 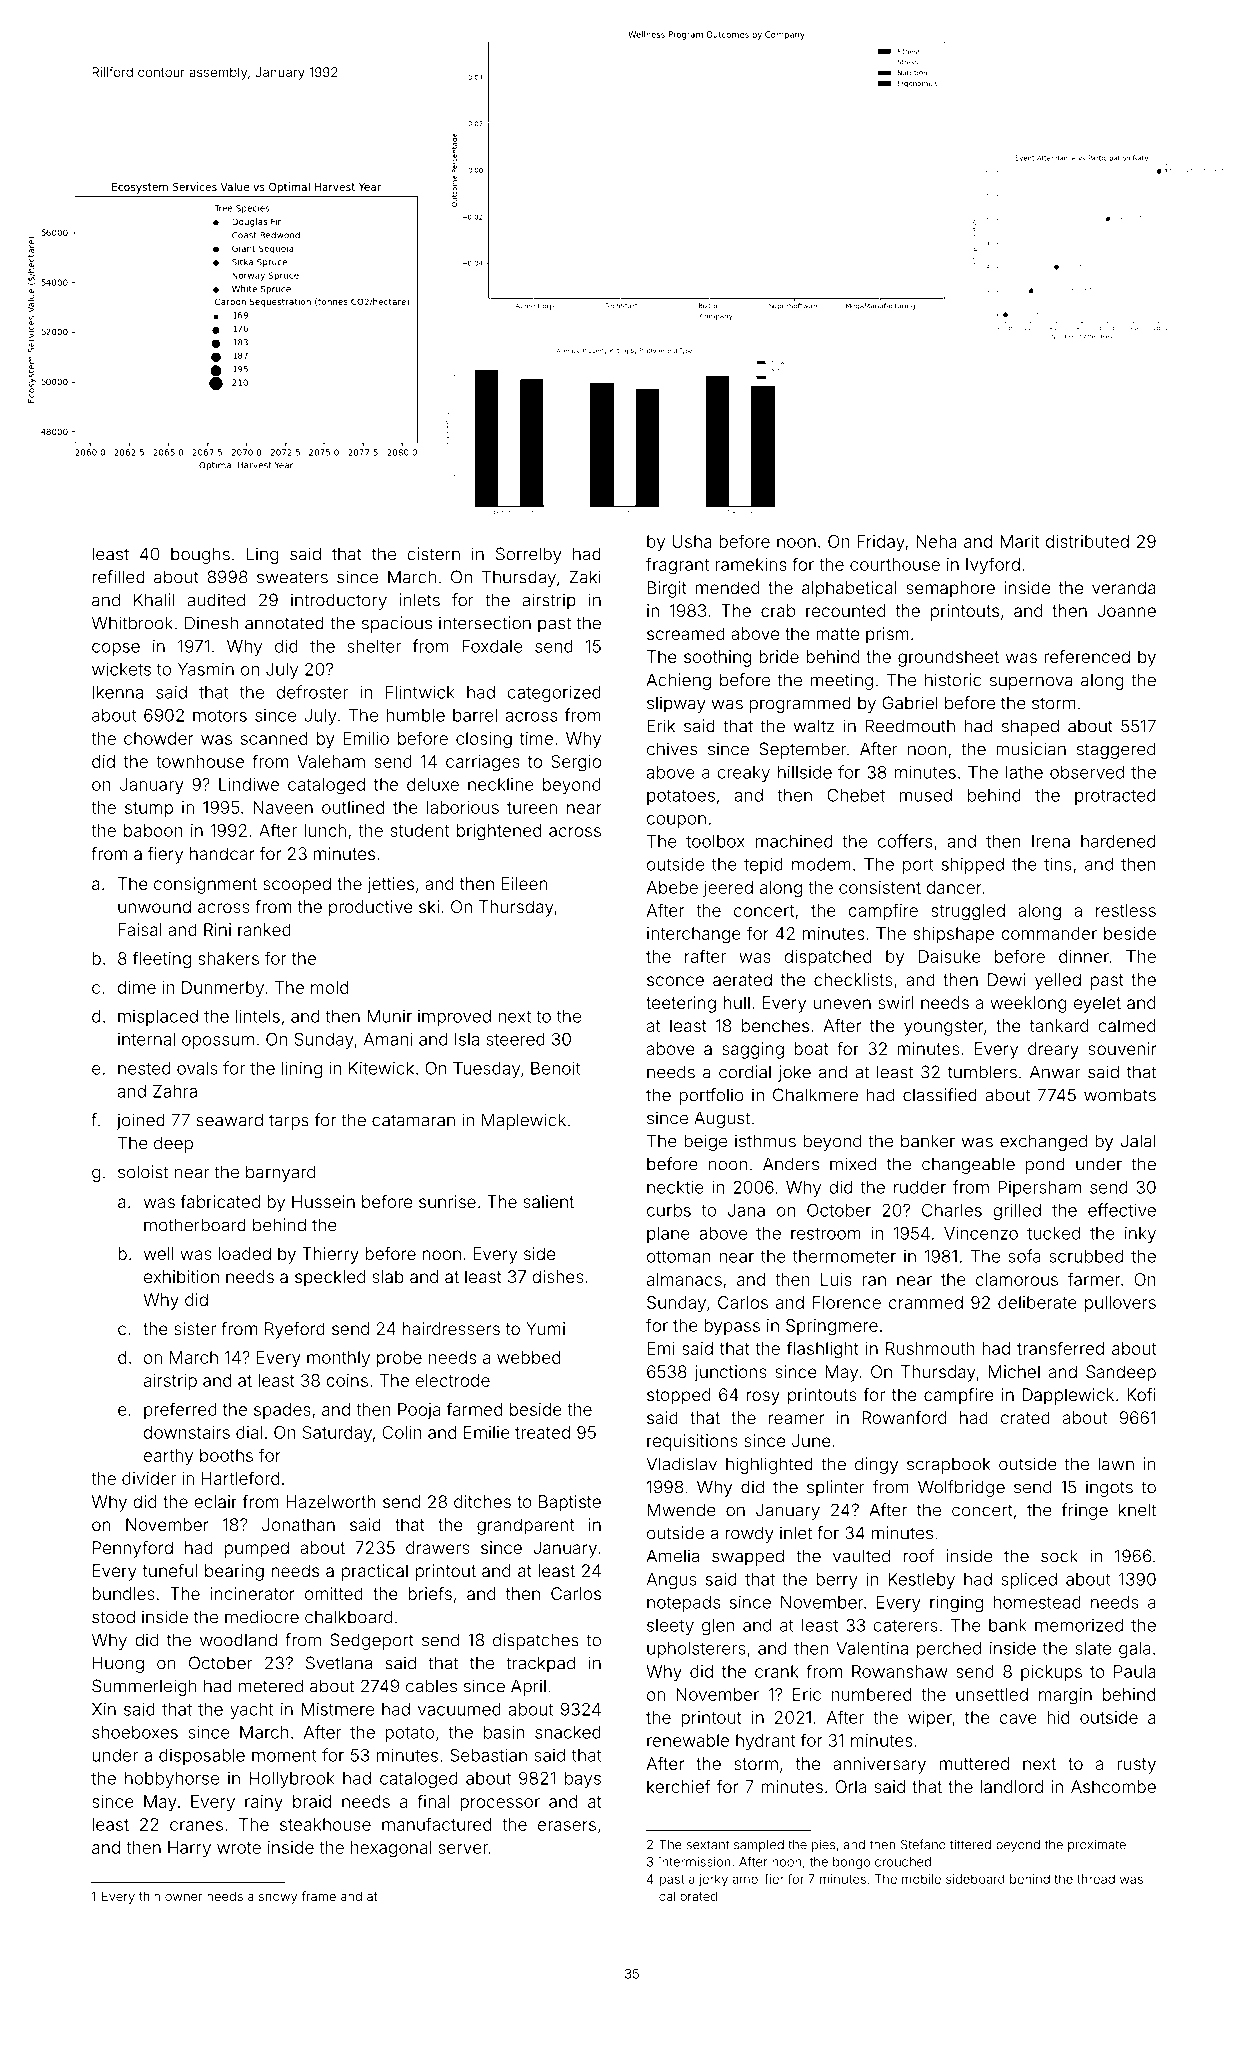 What do you see at coordinates (549, 1201) in the screenshot?
I see `salient` at bounding box center [549, 1201].
